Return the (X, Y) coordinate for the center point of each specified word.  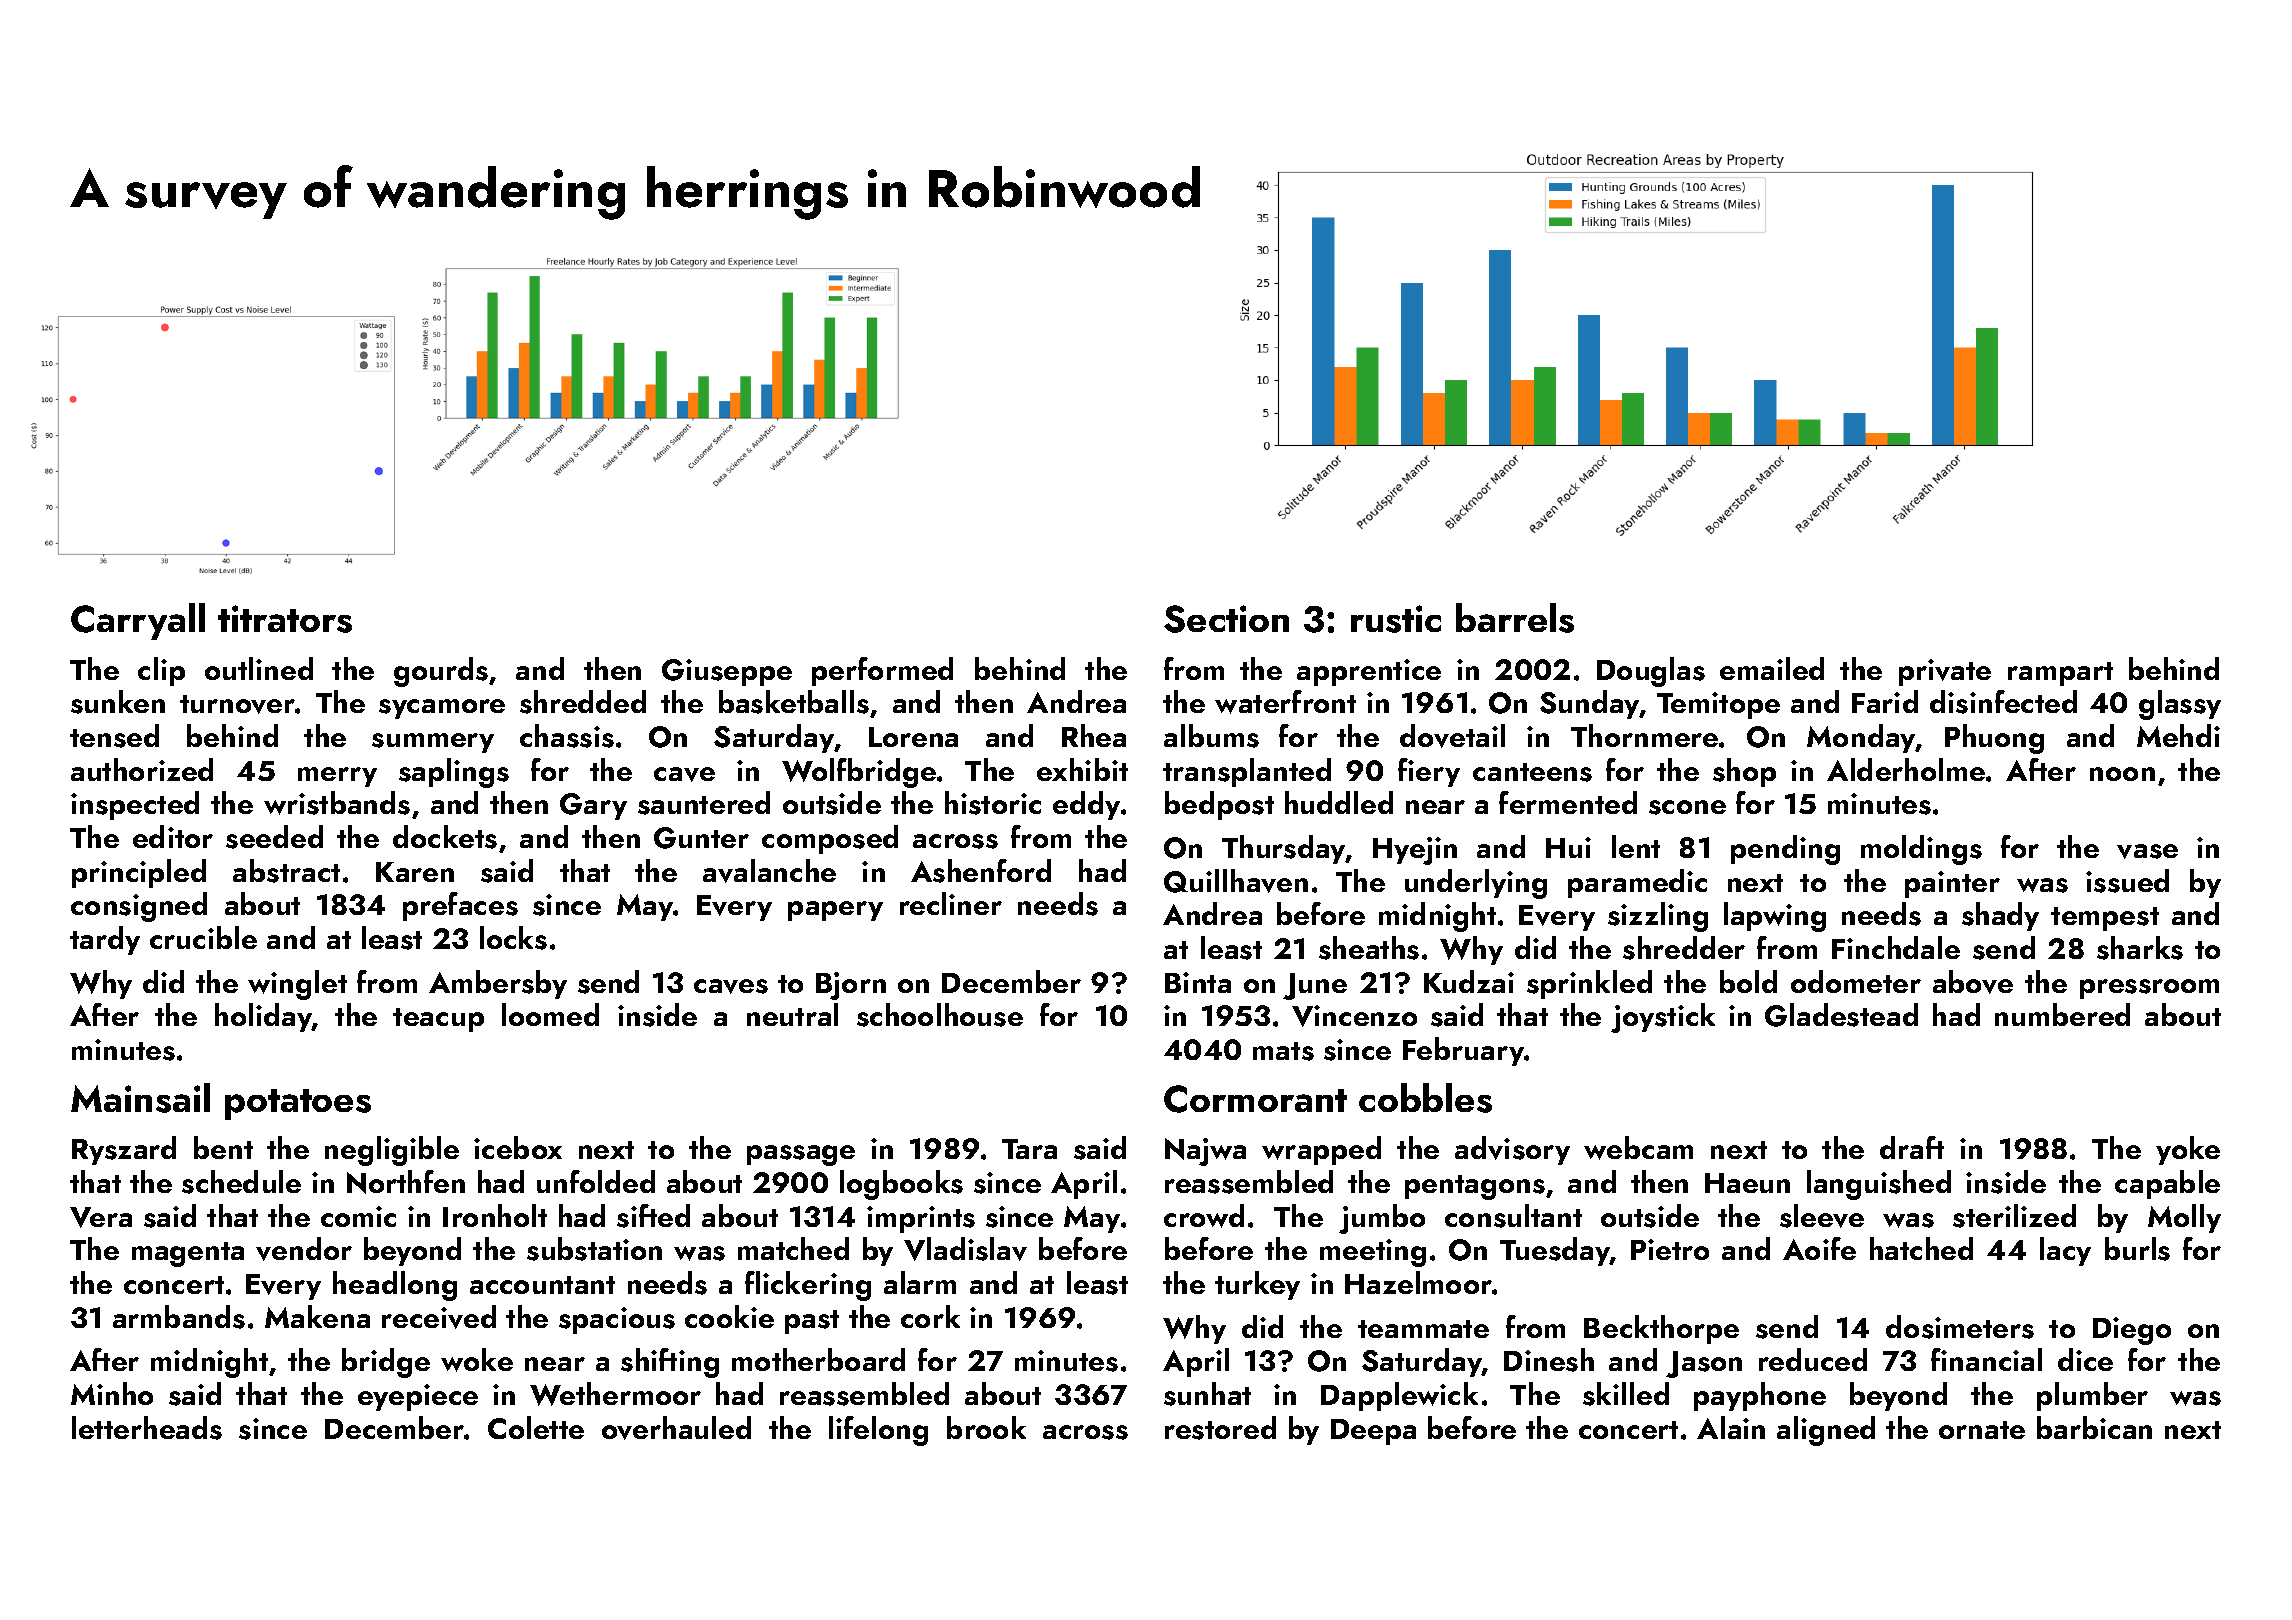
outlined (259, 668)
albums (1211, 736)
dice (2085, 1359)
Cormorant (1255, 1099)
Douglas (1651, 672)
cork (930, 1316)
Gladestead (1841, 1015)
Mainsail (140, 1098)
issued (2127, 881)
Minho (112, 1393)
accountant (542, 1285)
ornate (1982, 1430)
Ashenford (981, 871)
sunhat (1207, 1394)
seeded (274, 837)
